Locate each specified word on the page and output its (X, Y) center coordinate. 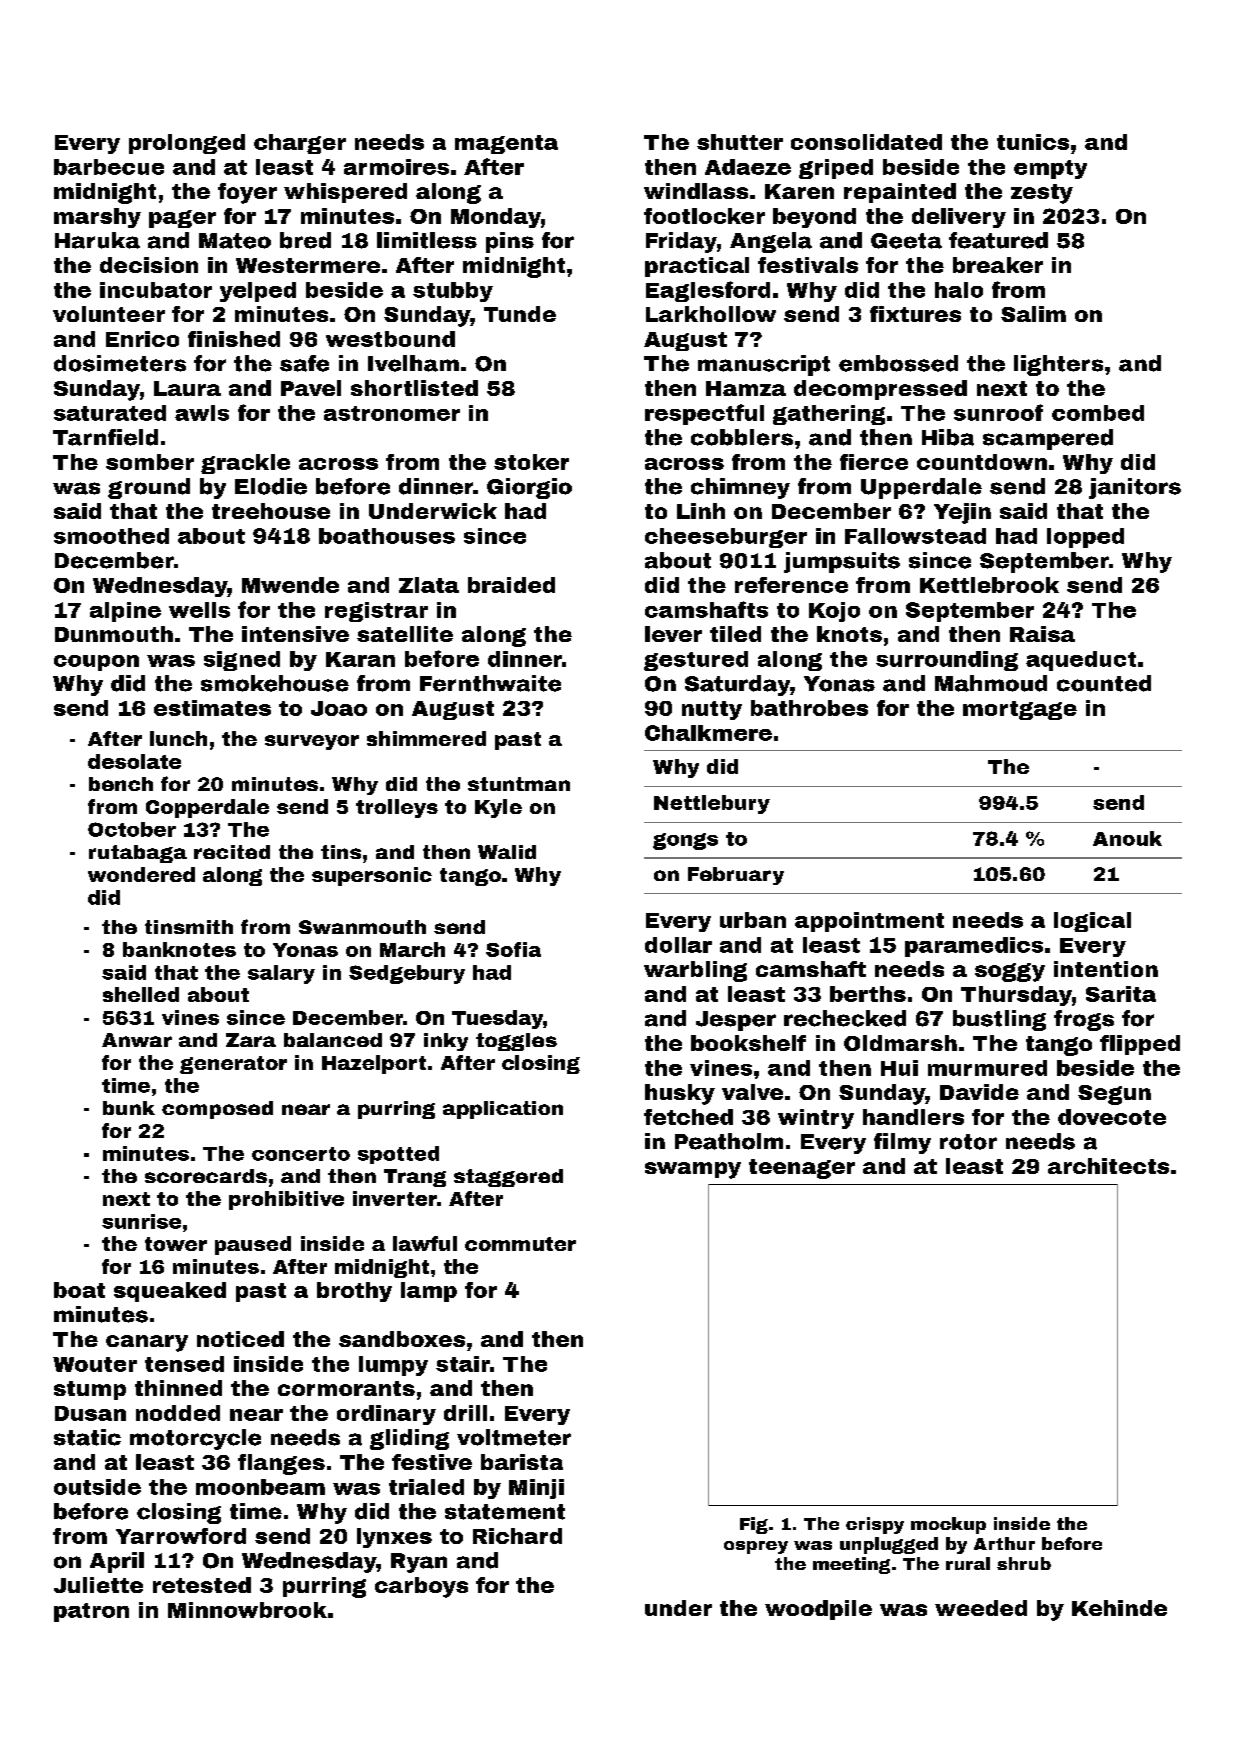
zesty (1042, 194)
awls (202, 413)
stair (463, 1364)
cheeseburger (726, 538)
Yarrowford (181, 1536)
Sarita (1121, 994)
